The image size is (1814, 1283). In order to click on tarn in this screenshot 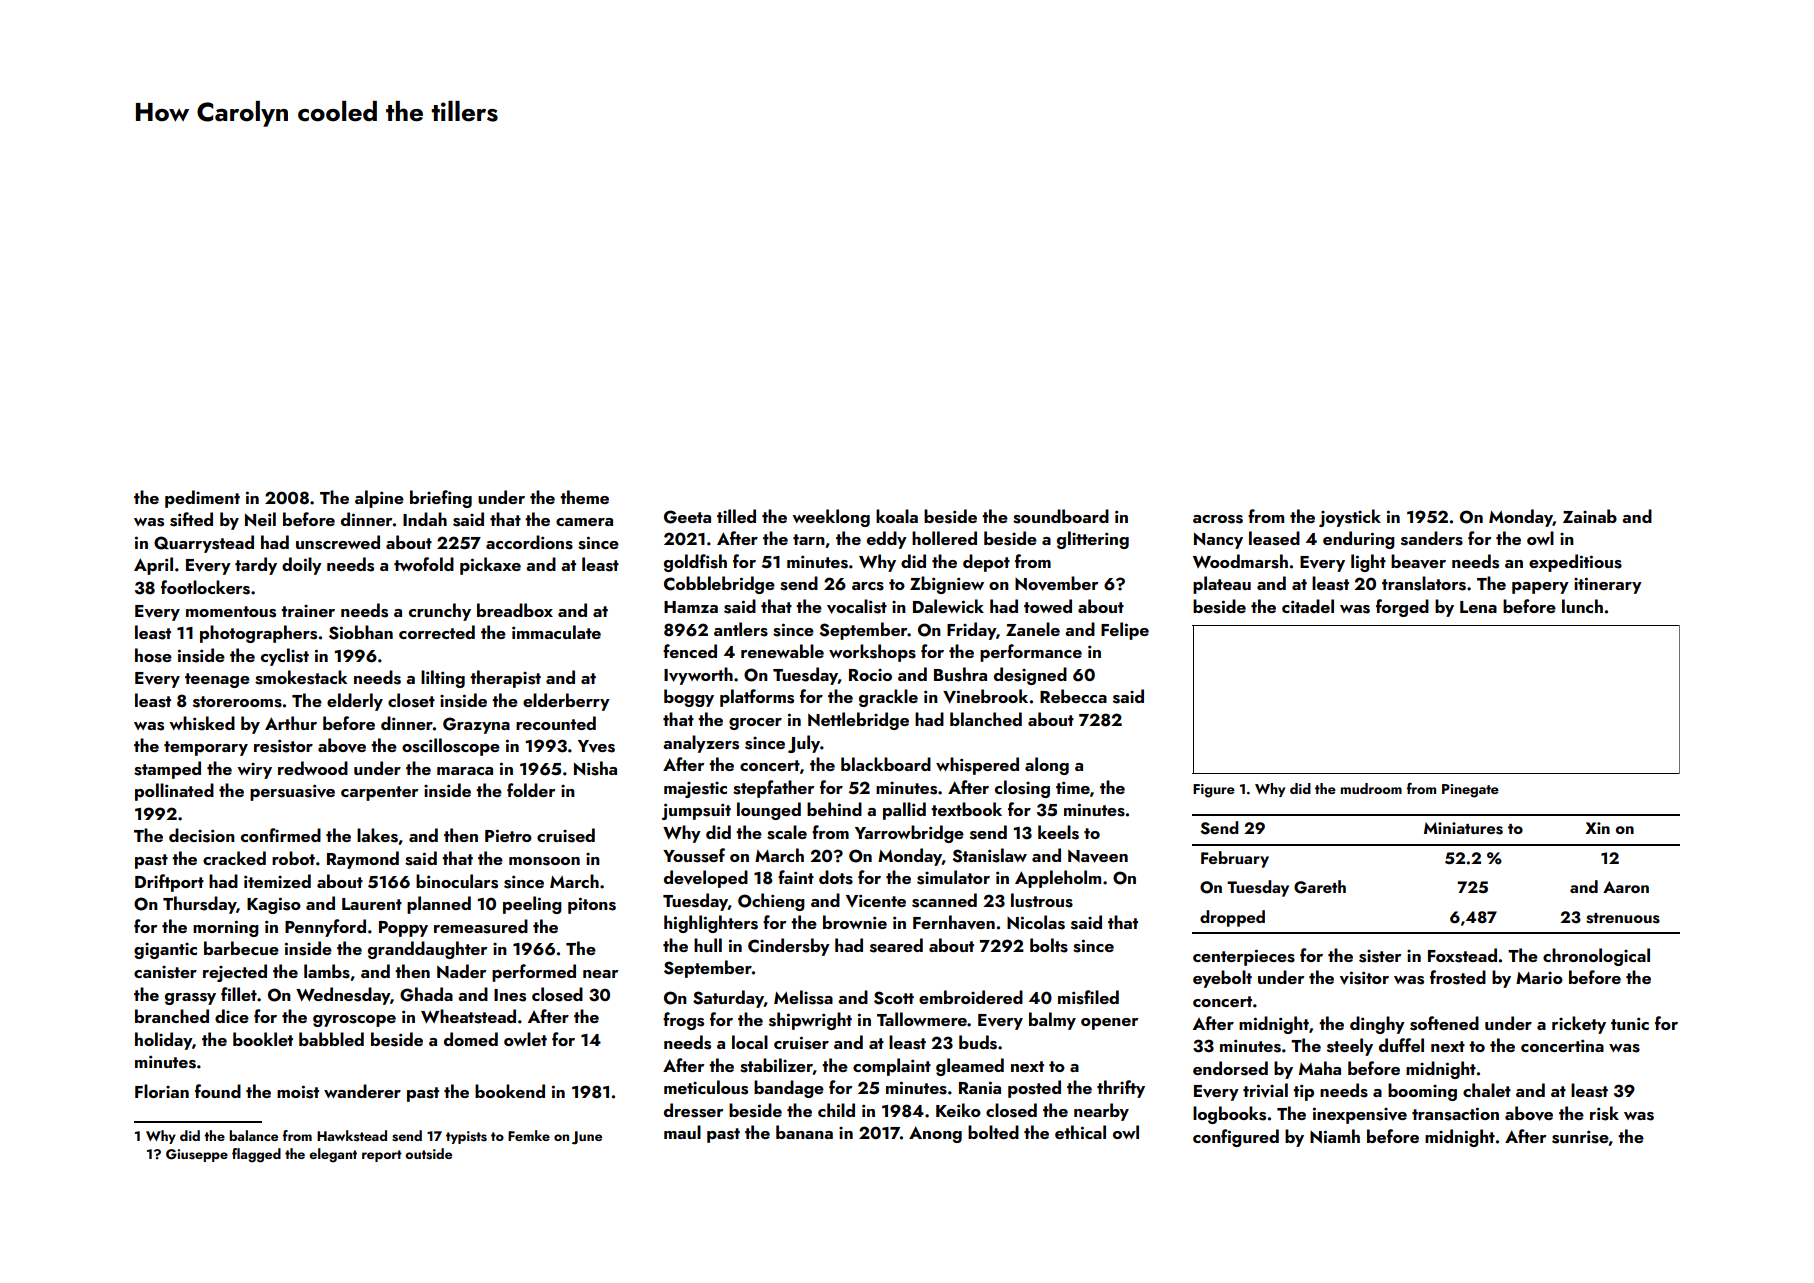, I will do `click(809, 539)`.
